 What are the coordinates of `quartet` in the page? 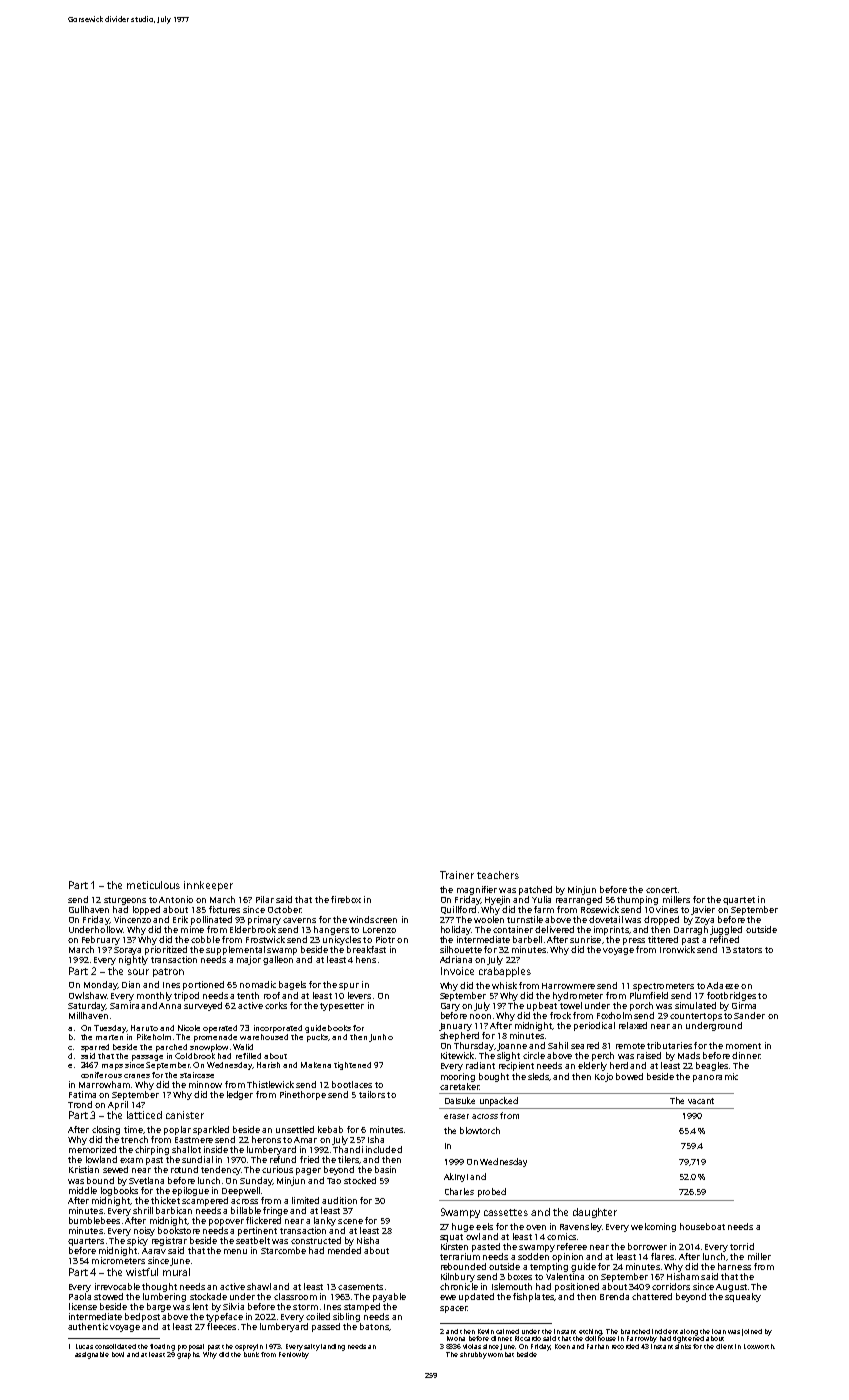 It's located at (739, 901).
